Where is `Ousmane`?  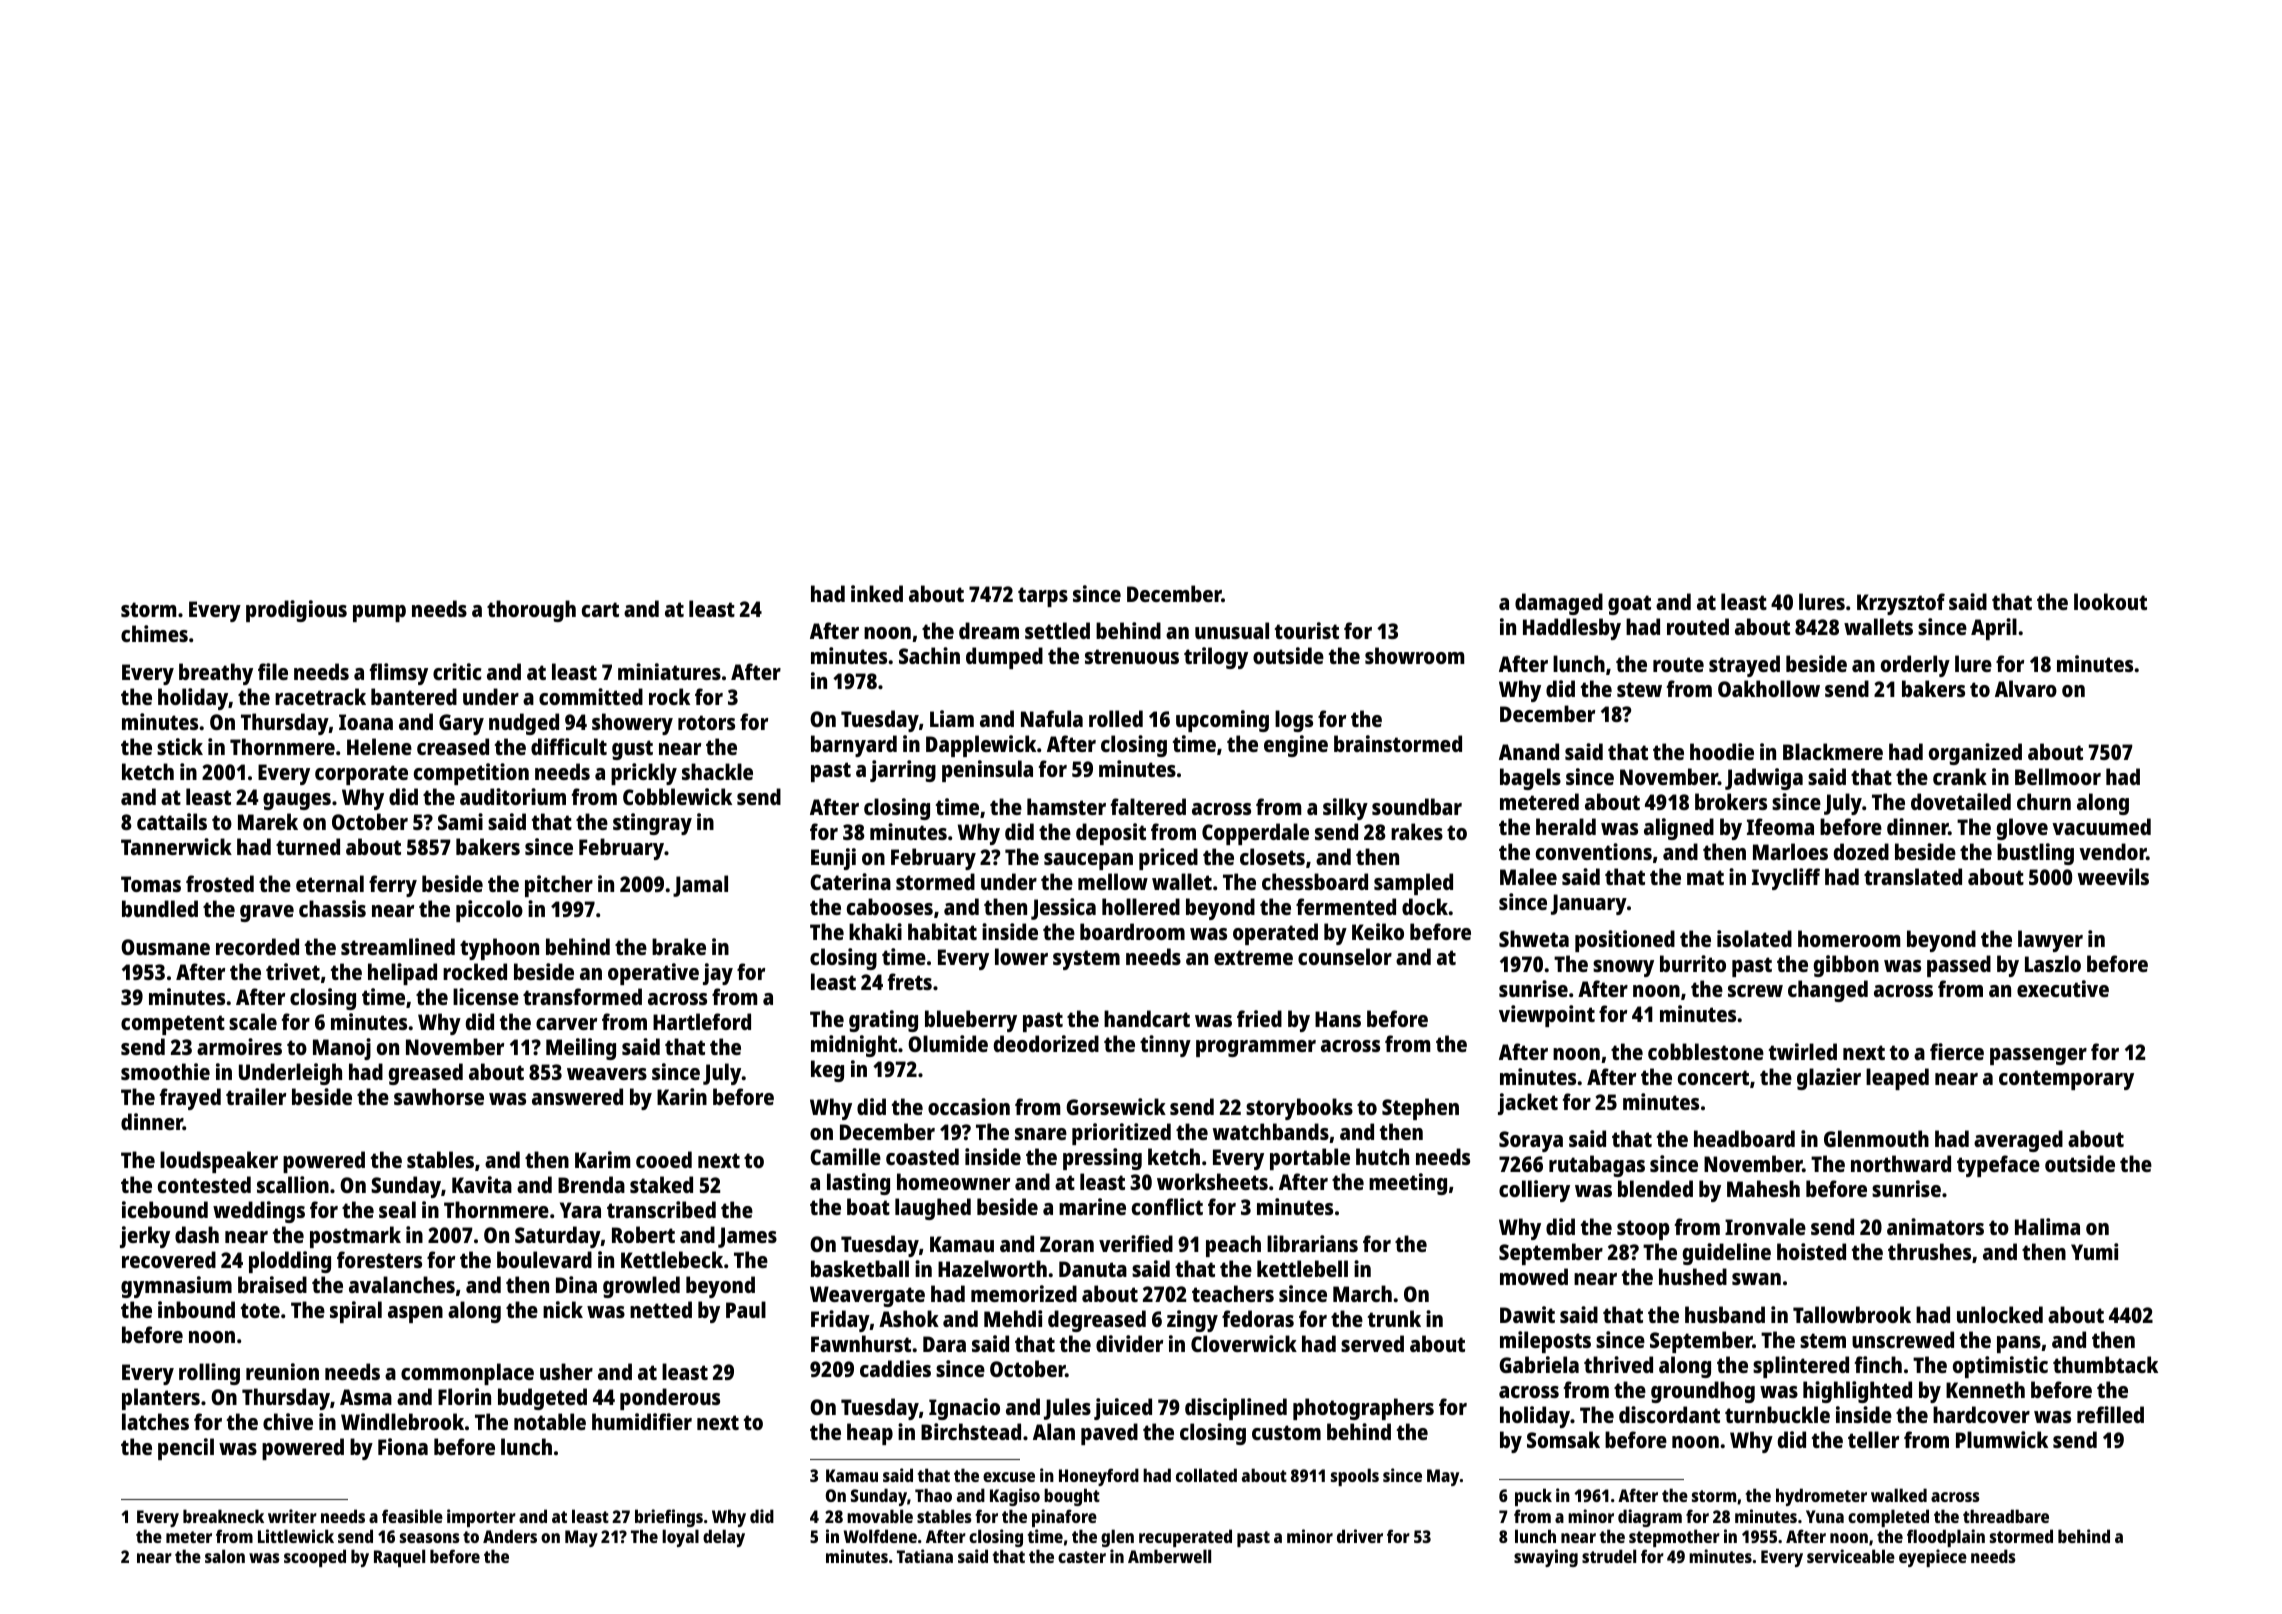 Ousmane is located at coordinates (165, 947).
